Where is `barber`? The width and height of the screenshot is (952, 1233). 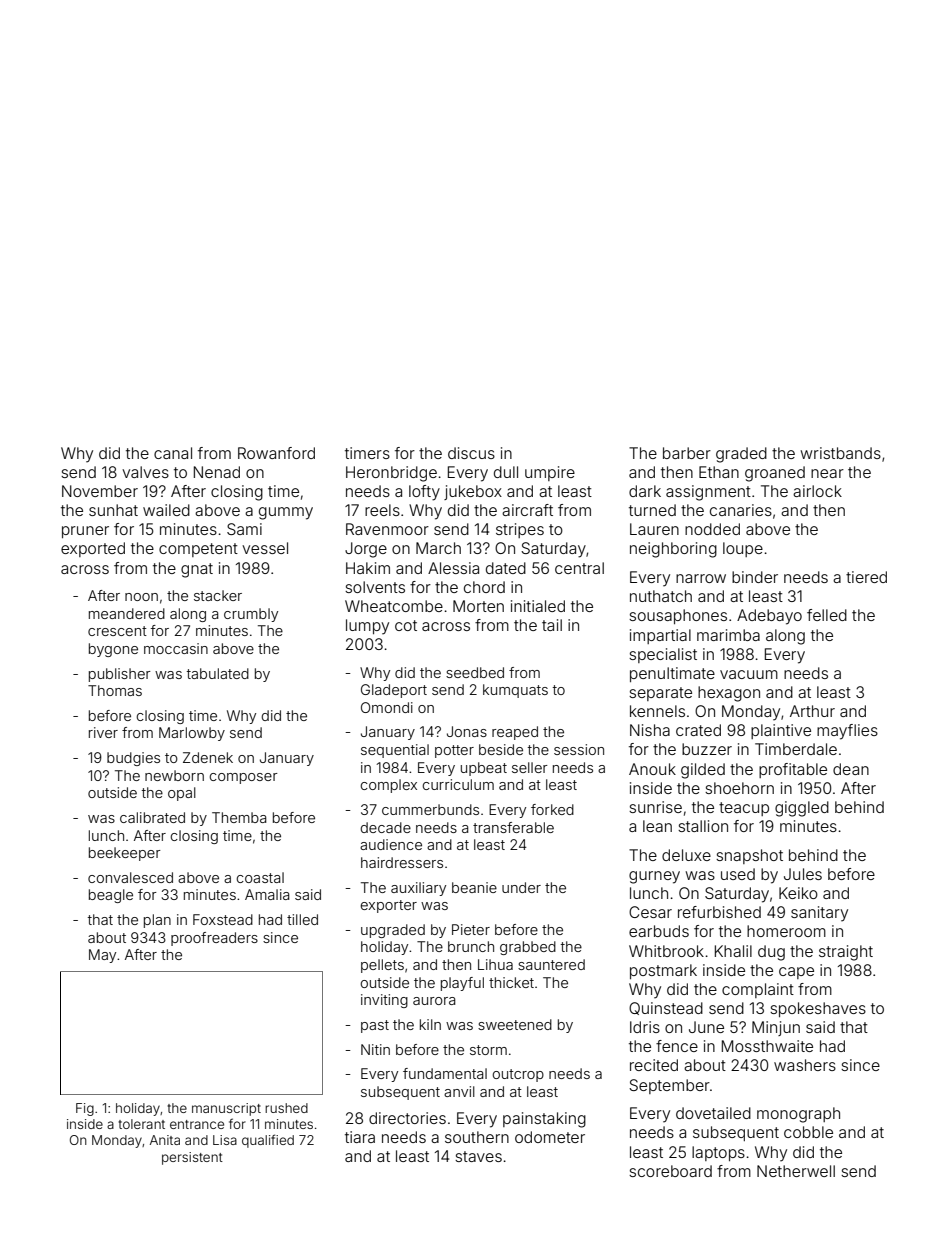 barber is located at coordinates (687, 453).
